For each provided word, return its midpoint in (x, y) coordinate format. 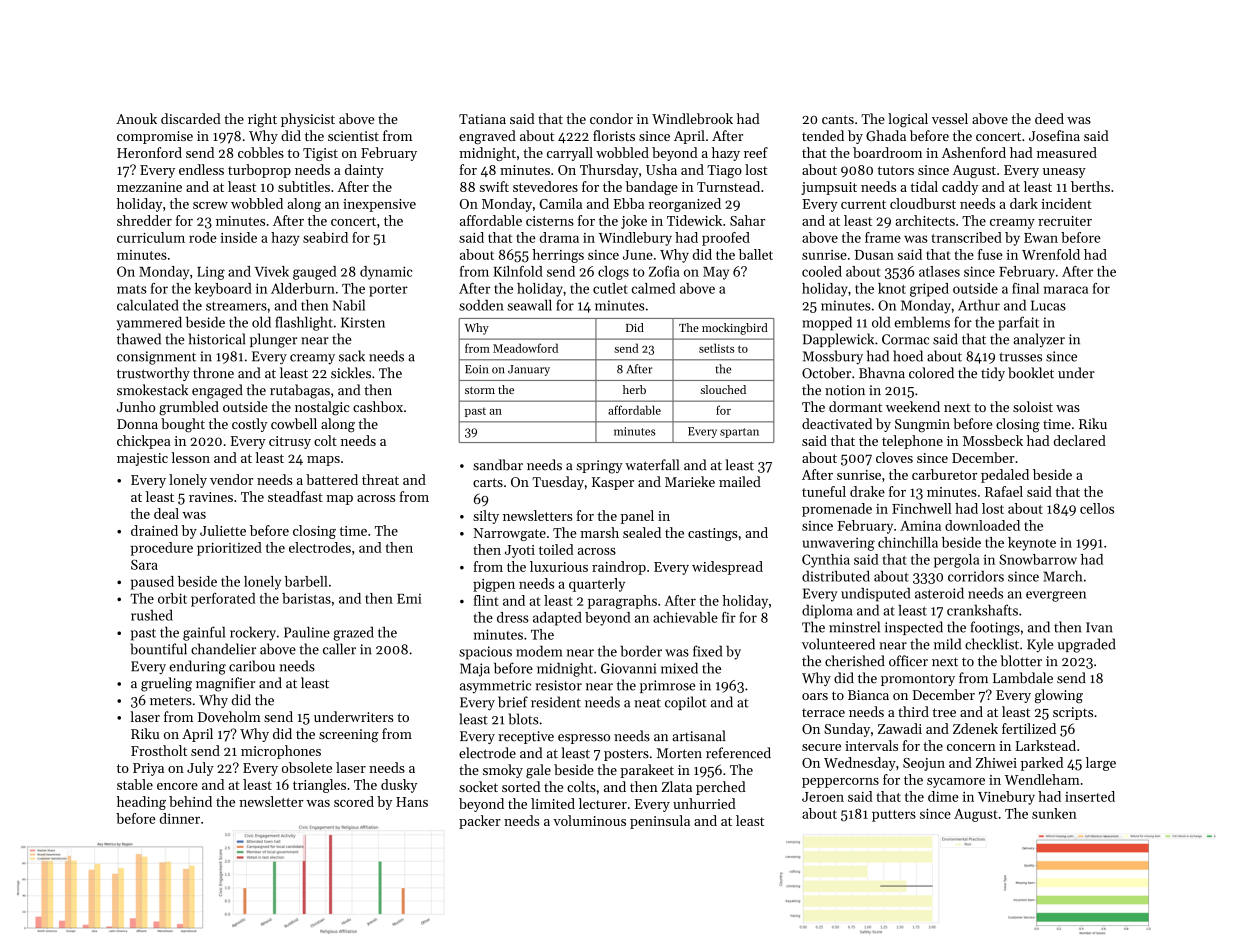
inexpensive (379, 205)
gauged (315, 273)
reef (756, 152)
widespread (727, 568)
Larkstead (1046, 745)
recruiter (1065, 221)
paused (152, 583)
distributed (836, 576)
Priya (148, 769)
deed (1049, 118)
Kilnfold (518, 271)
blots (524, 719)
